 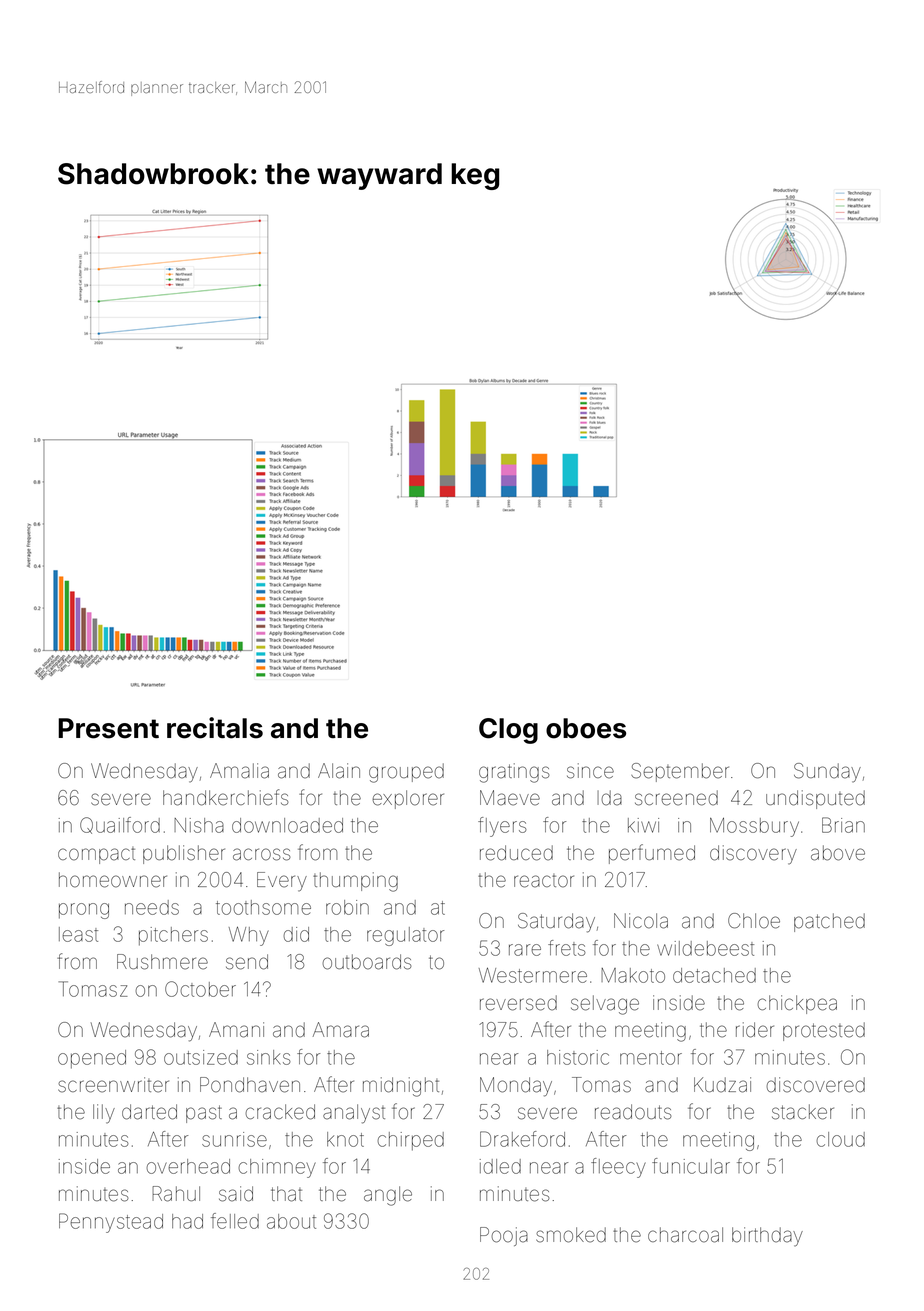 I want to click on chimney, so click(x=277, y=1168).
